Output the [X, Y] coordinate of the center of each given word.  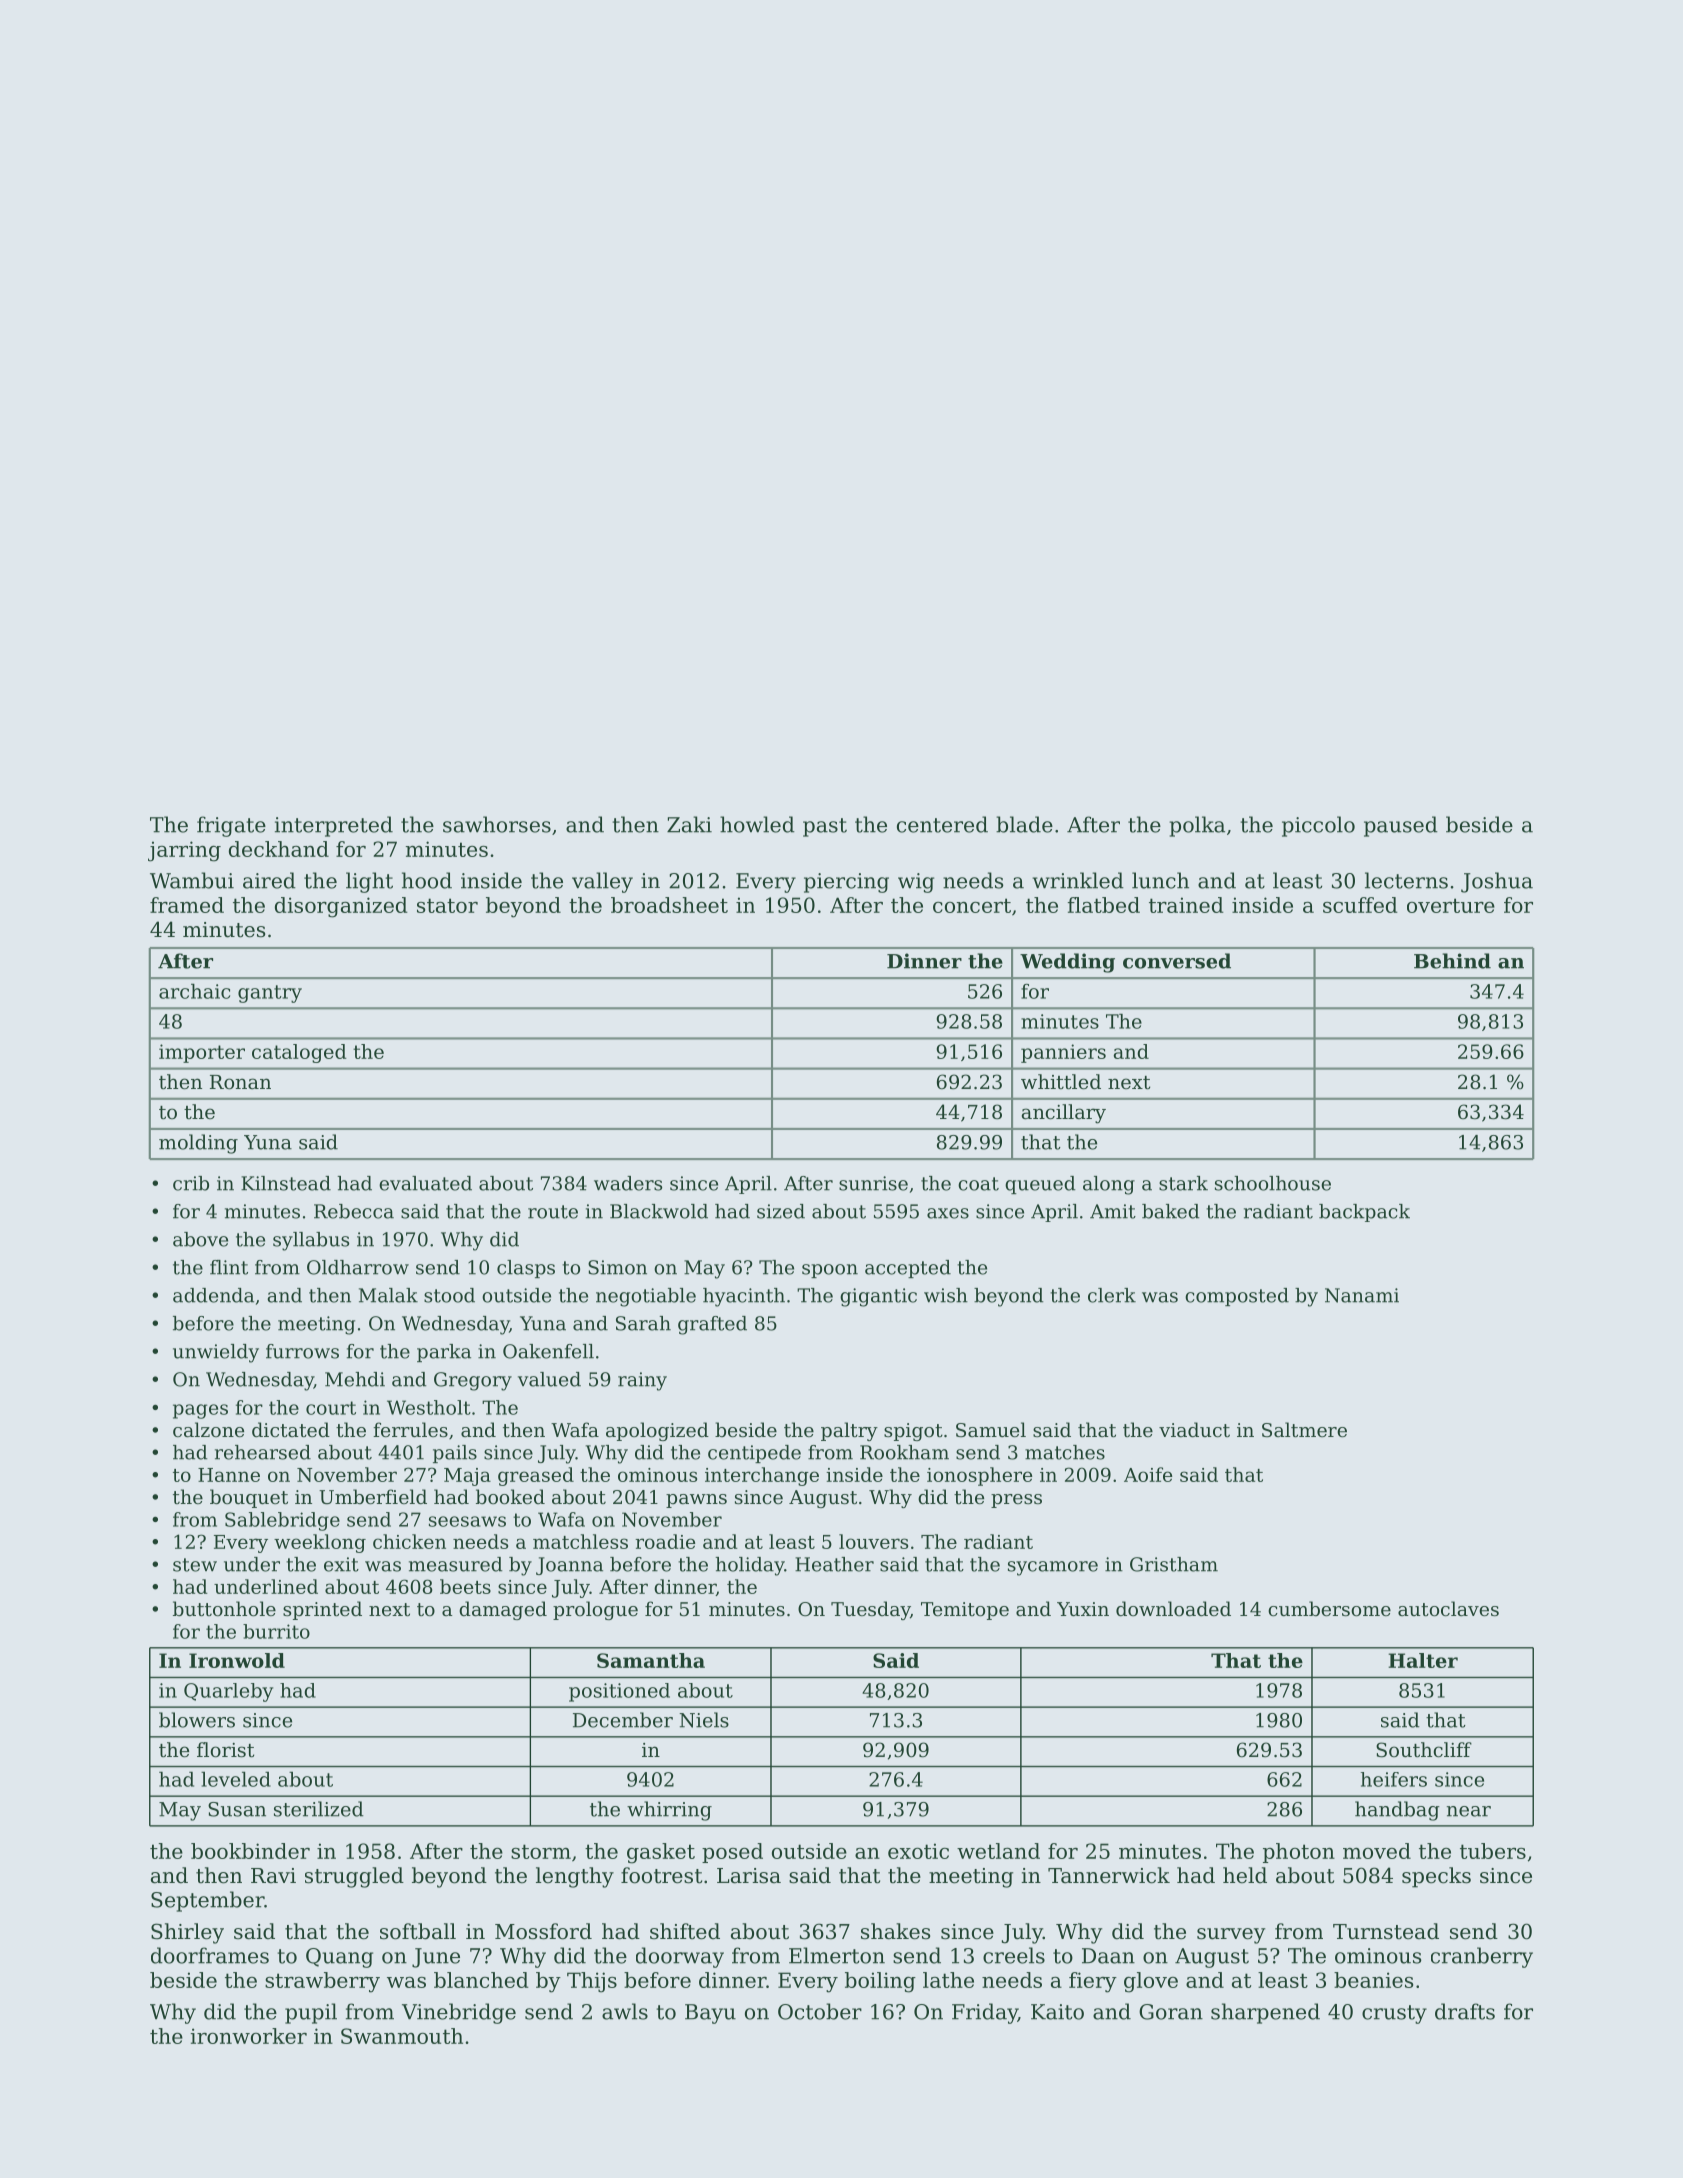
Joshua [1497, 882]
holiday [749, 1566]
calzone [208, 1429]
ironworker [249, 2036]
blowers [197, 1720]
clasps [526, 1269]
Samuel [991, 1429]
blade [1024, 824]
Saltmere [1304, 1429]
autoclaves [1448, 1608]
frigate [231, 826]
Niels [704, 1720]
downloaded [1173, 1608]
